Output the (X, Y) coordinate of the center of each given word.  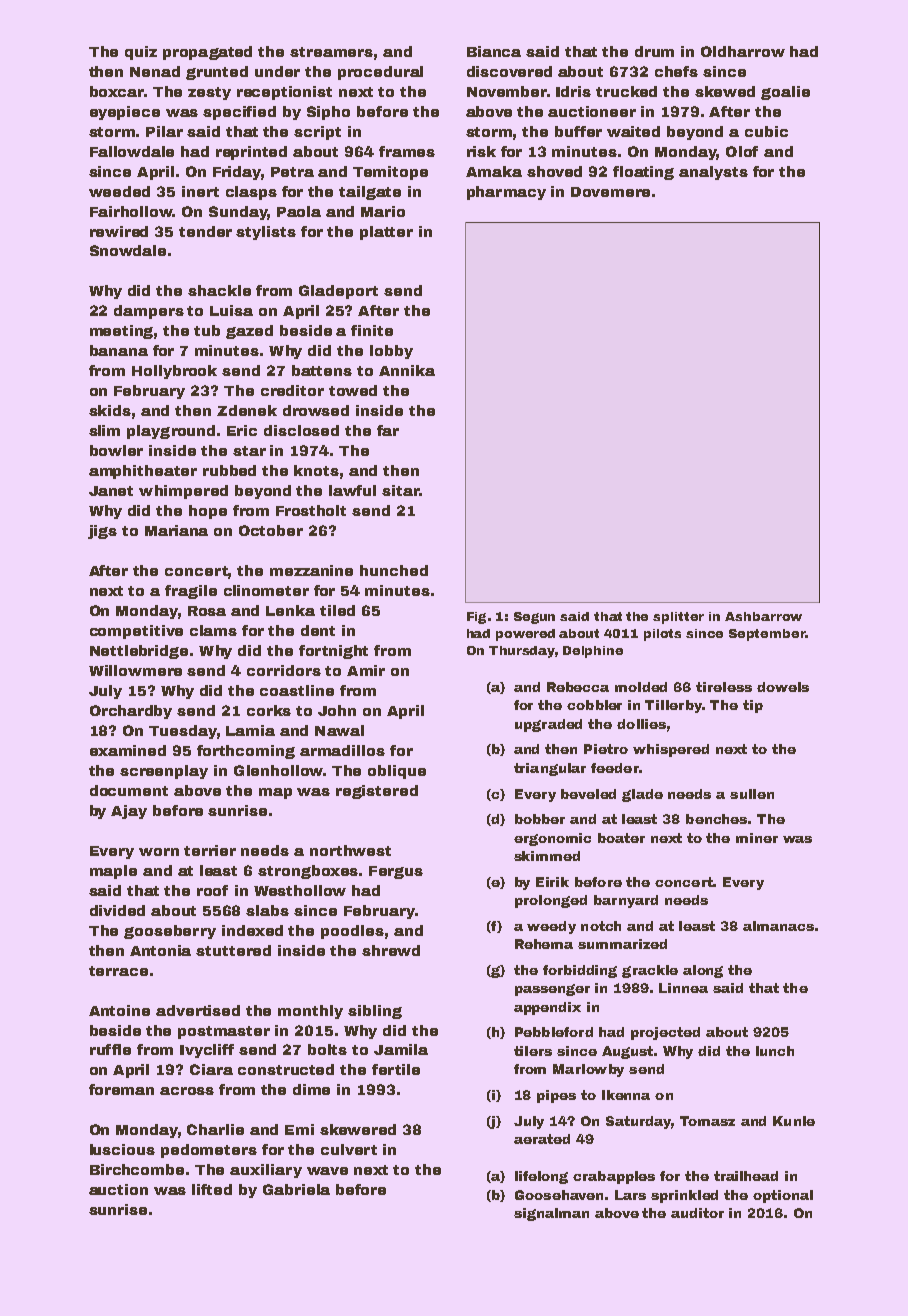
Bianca (494, 51)
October (271, 530)
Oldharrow (743, 51)
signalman (551, 1214)
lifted (212, 1189)
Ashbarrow (763, 616)
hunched (394, 570)
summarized (622, 944)
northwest (350, 850)
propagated (207, 53)
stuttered (233, 950)
